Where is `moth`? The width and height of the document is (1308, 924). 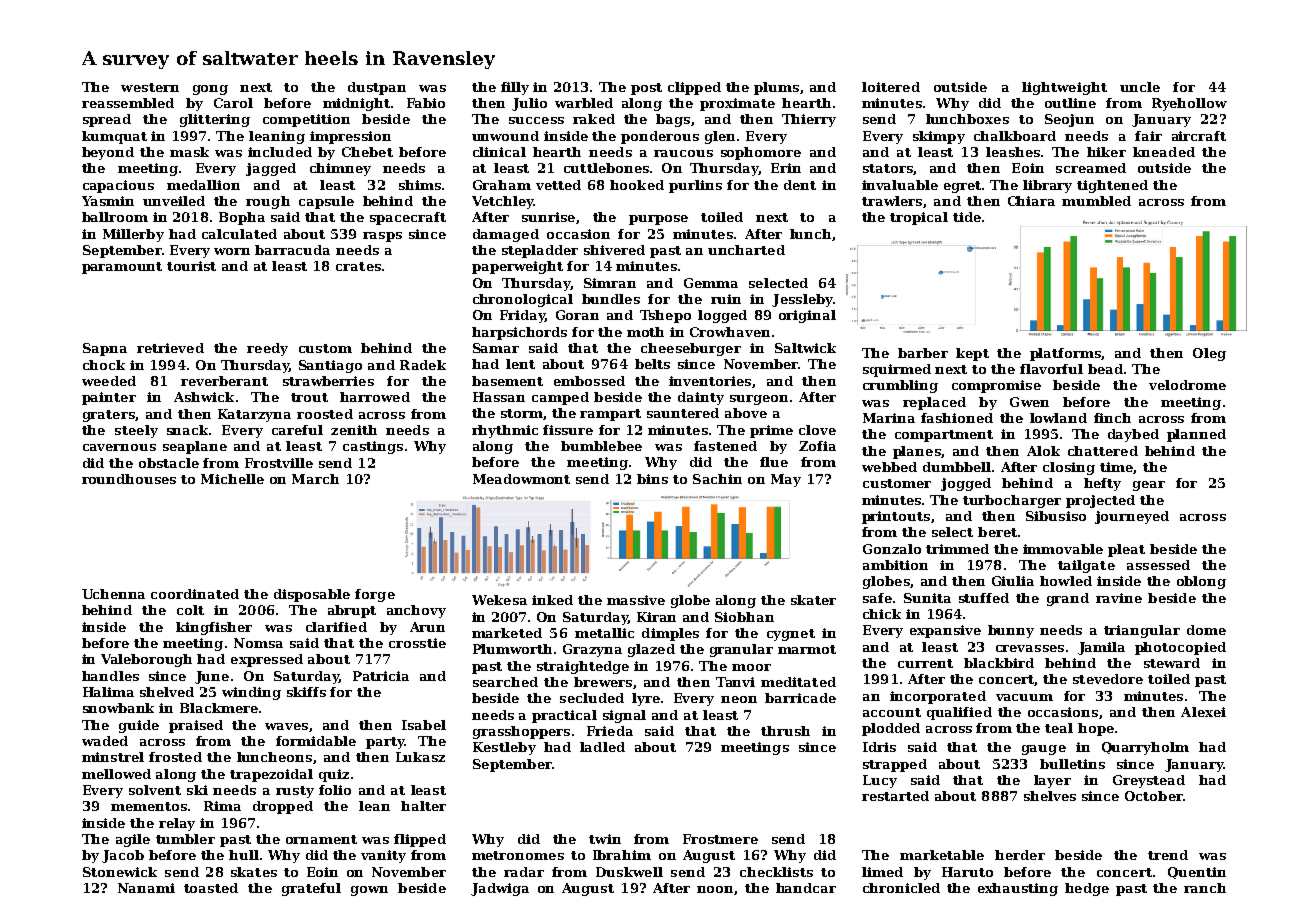
moth is located at coordinates (645, 332).
